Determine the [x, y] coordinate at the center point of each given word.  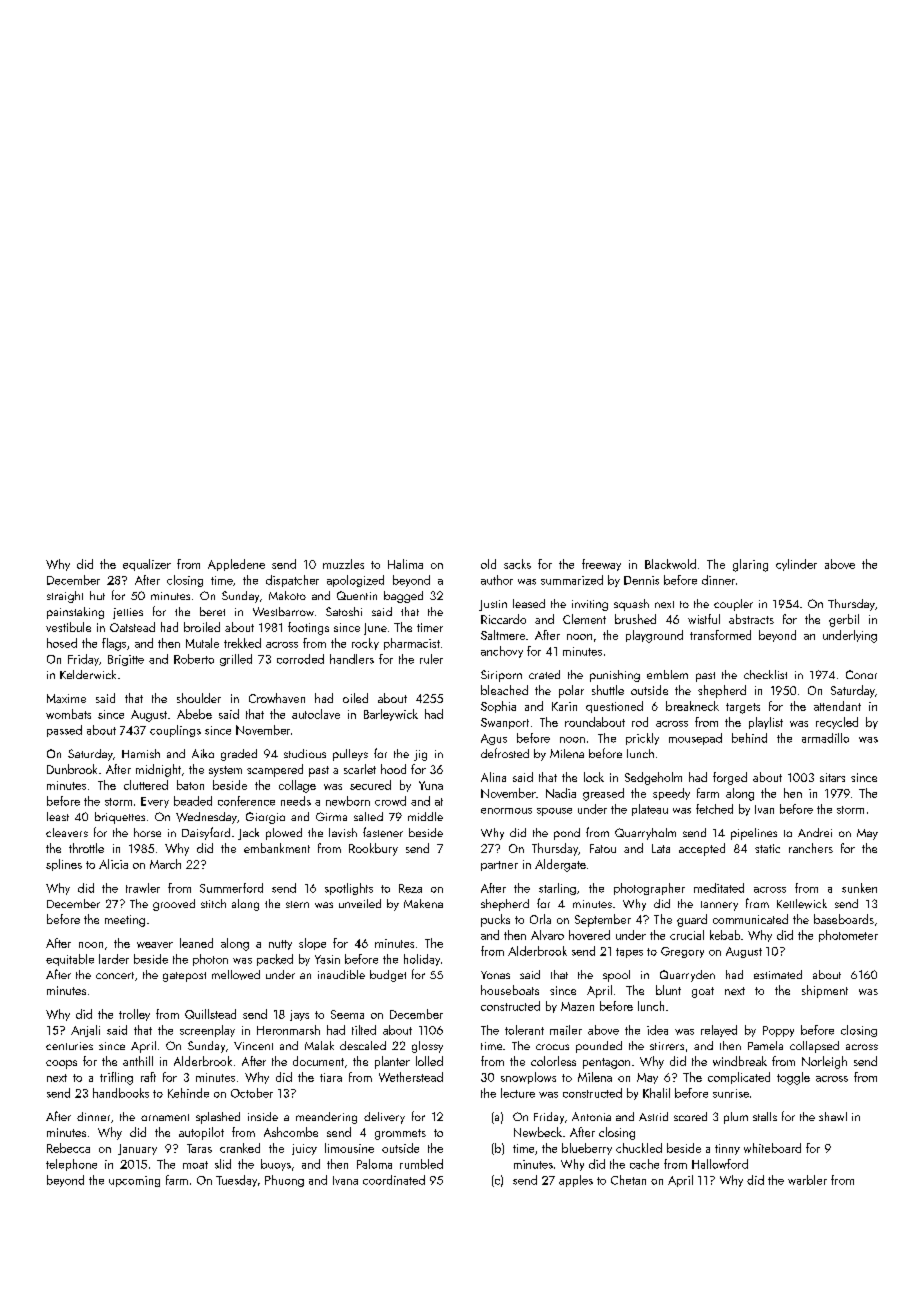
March [165, 864]
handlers [352, 659]
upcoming [134, 1181]
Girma [331, 816]
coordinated [394, 1180]
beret [212, 611]
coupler [733, 605]
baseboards [844, 919]
